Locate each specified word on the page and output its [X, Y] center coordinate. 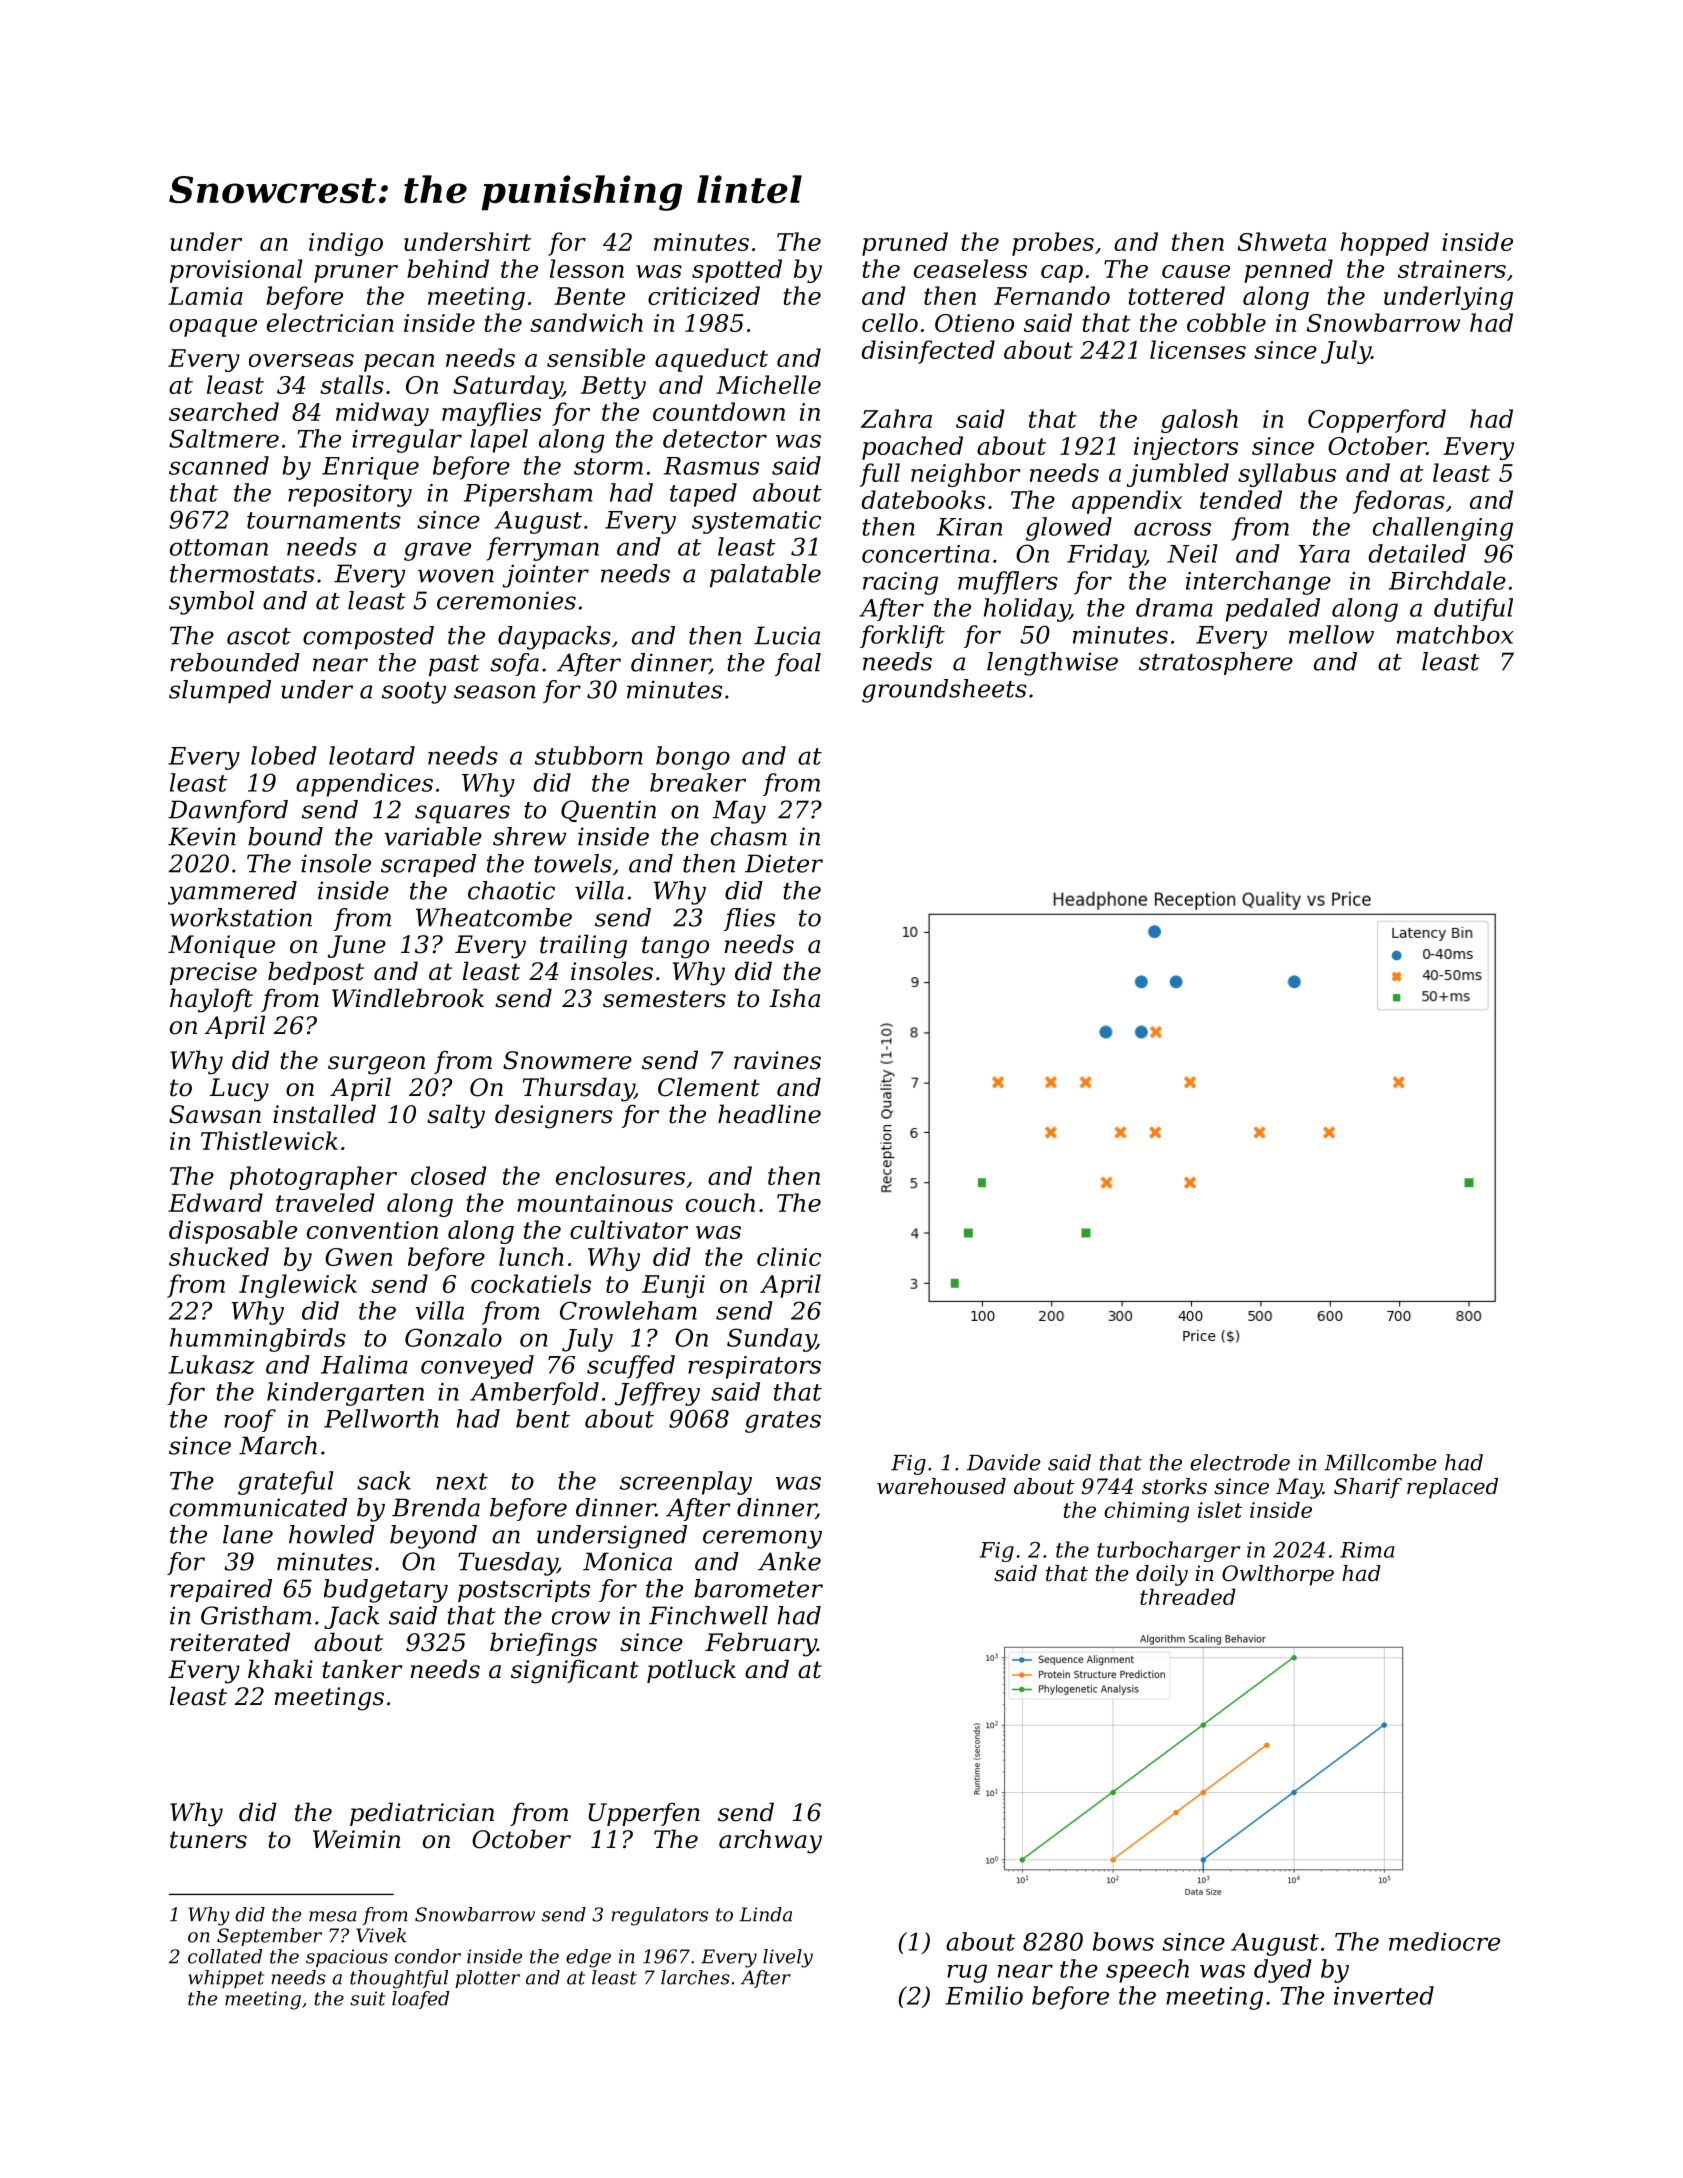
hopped [1385, 244]
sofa [514, 664]
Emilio [984, 1995]
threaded [1188, 1596]
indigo [346, 244]
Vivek [381, 1935]
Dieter [784, 863]
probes [1053, 244]
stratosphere [1216, 663]
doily [1162, 1575]
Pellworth [381, 1418]
